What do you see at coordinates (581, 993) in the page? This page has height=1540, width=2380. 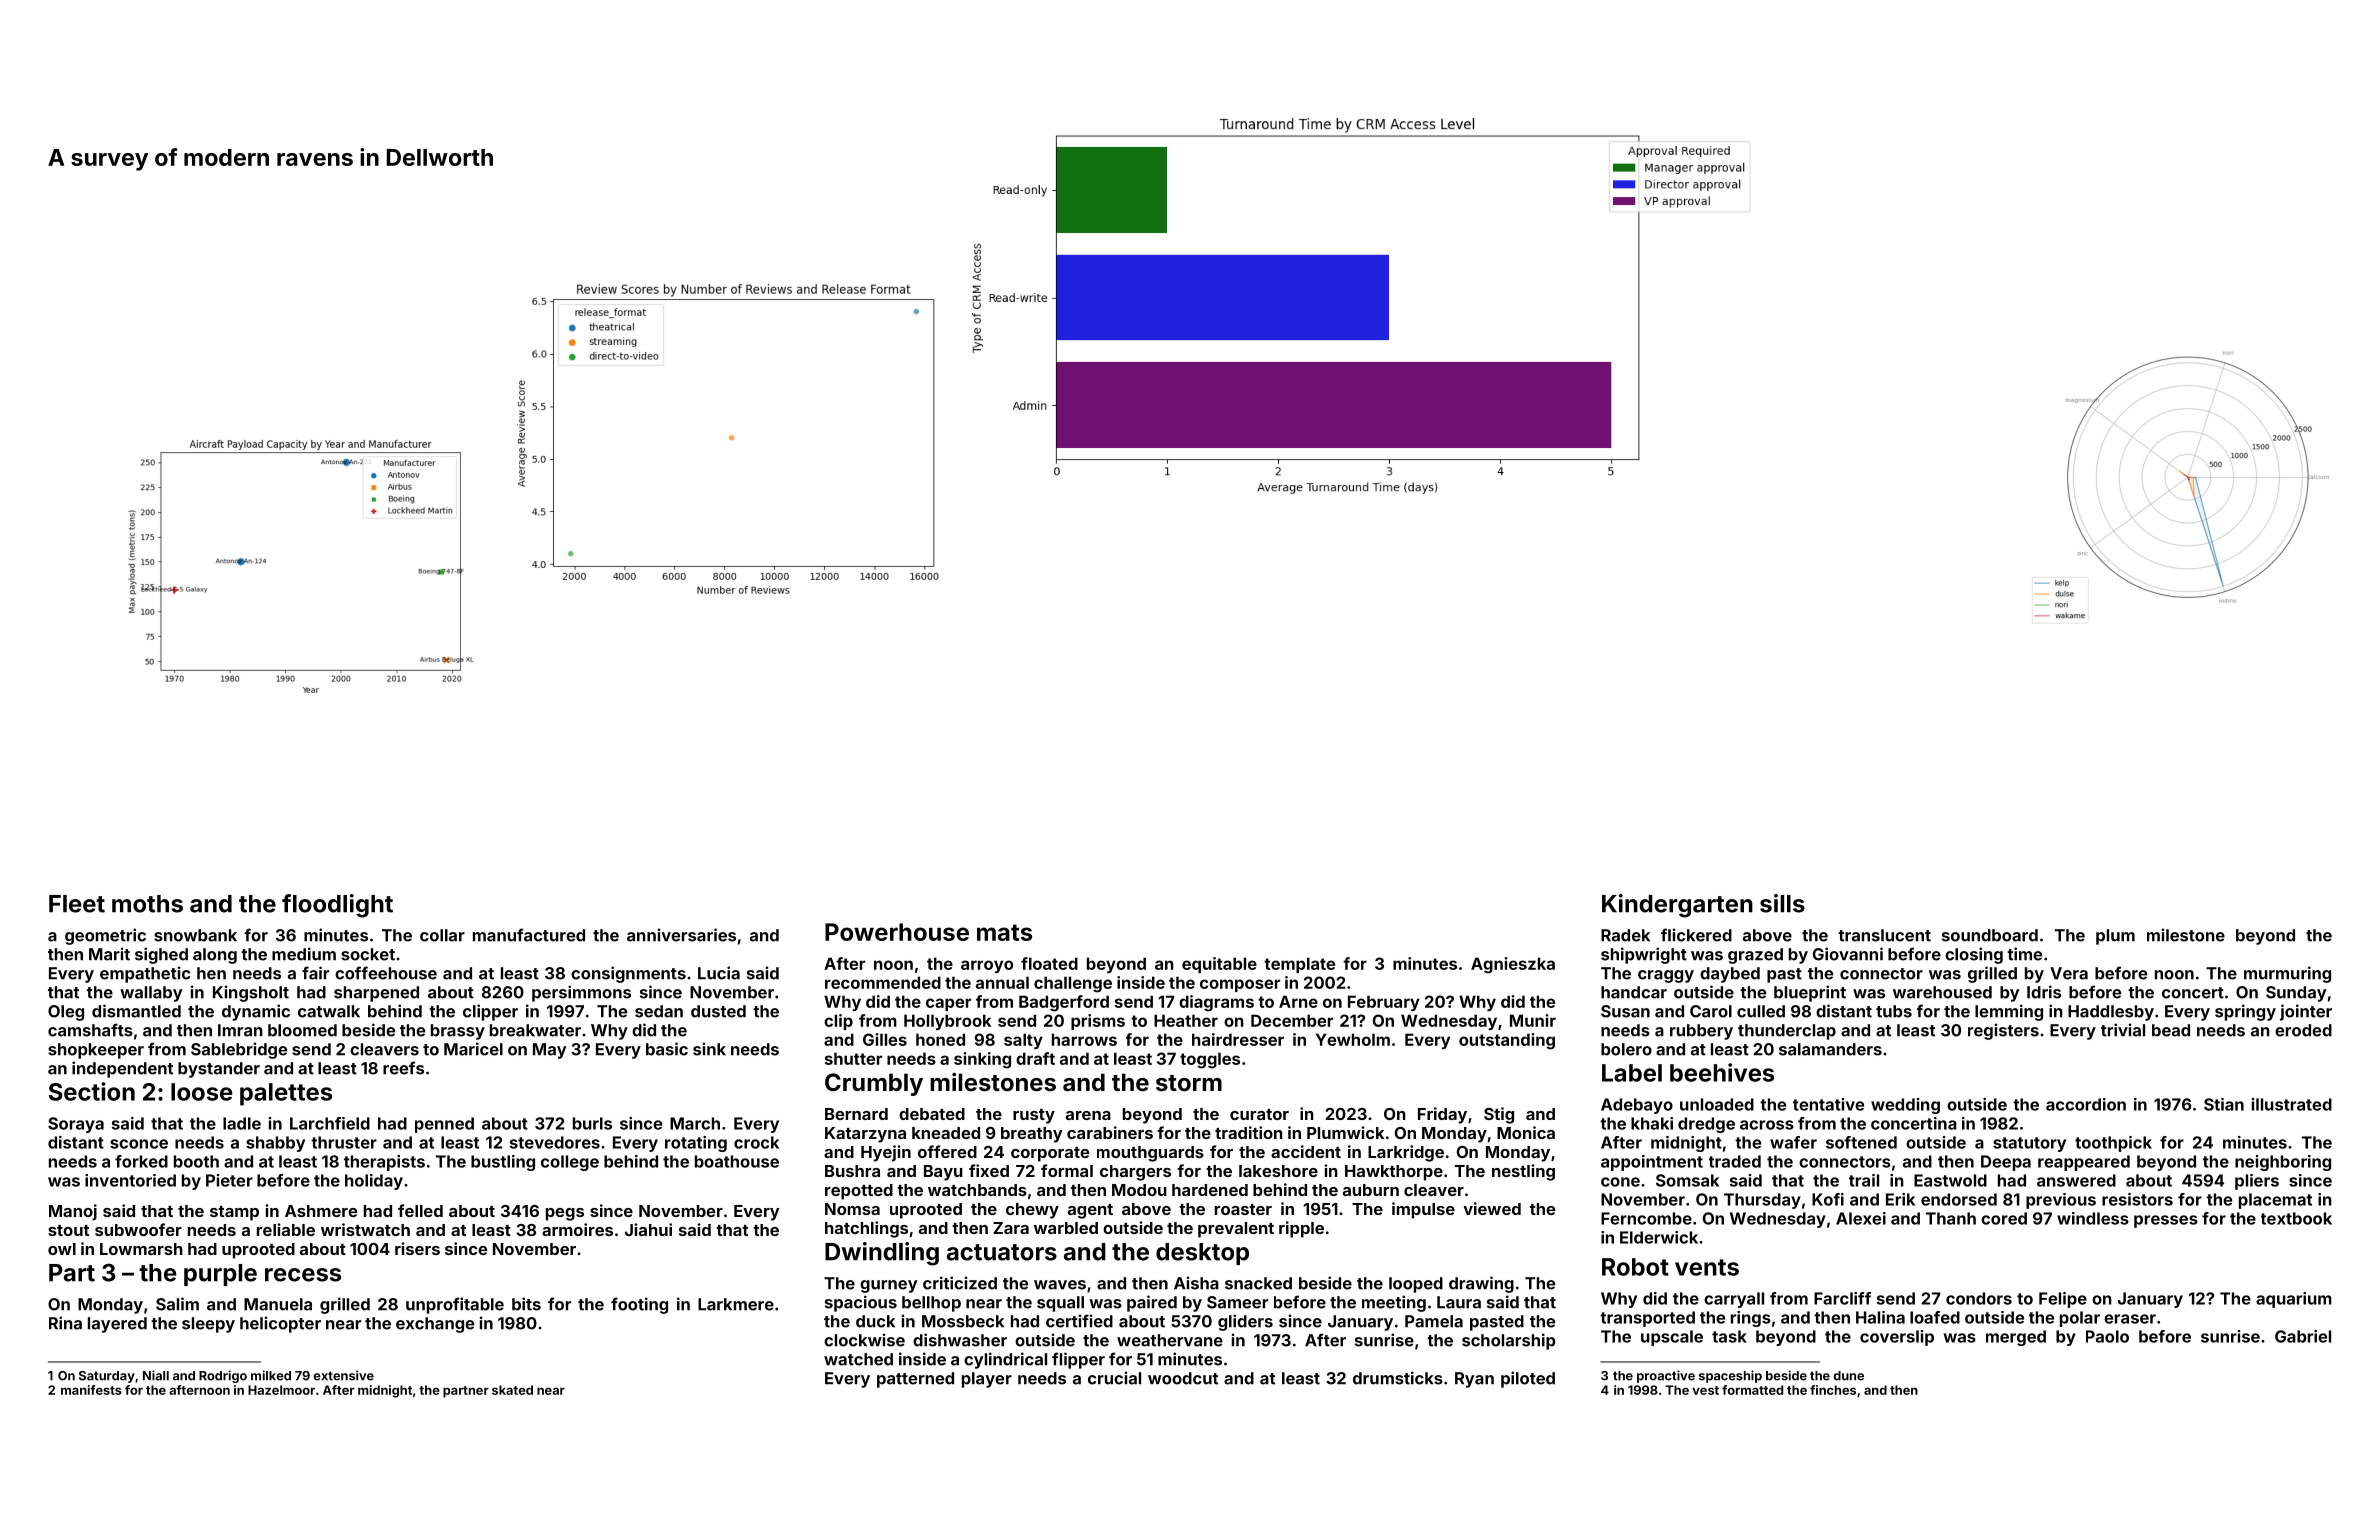 I see `persimmons` at bounding box center [581, 993].
